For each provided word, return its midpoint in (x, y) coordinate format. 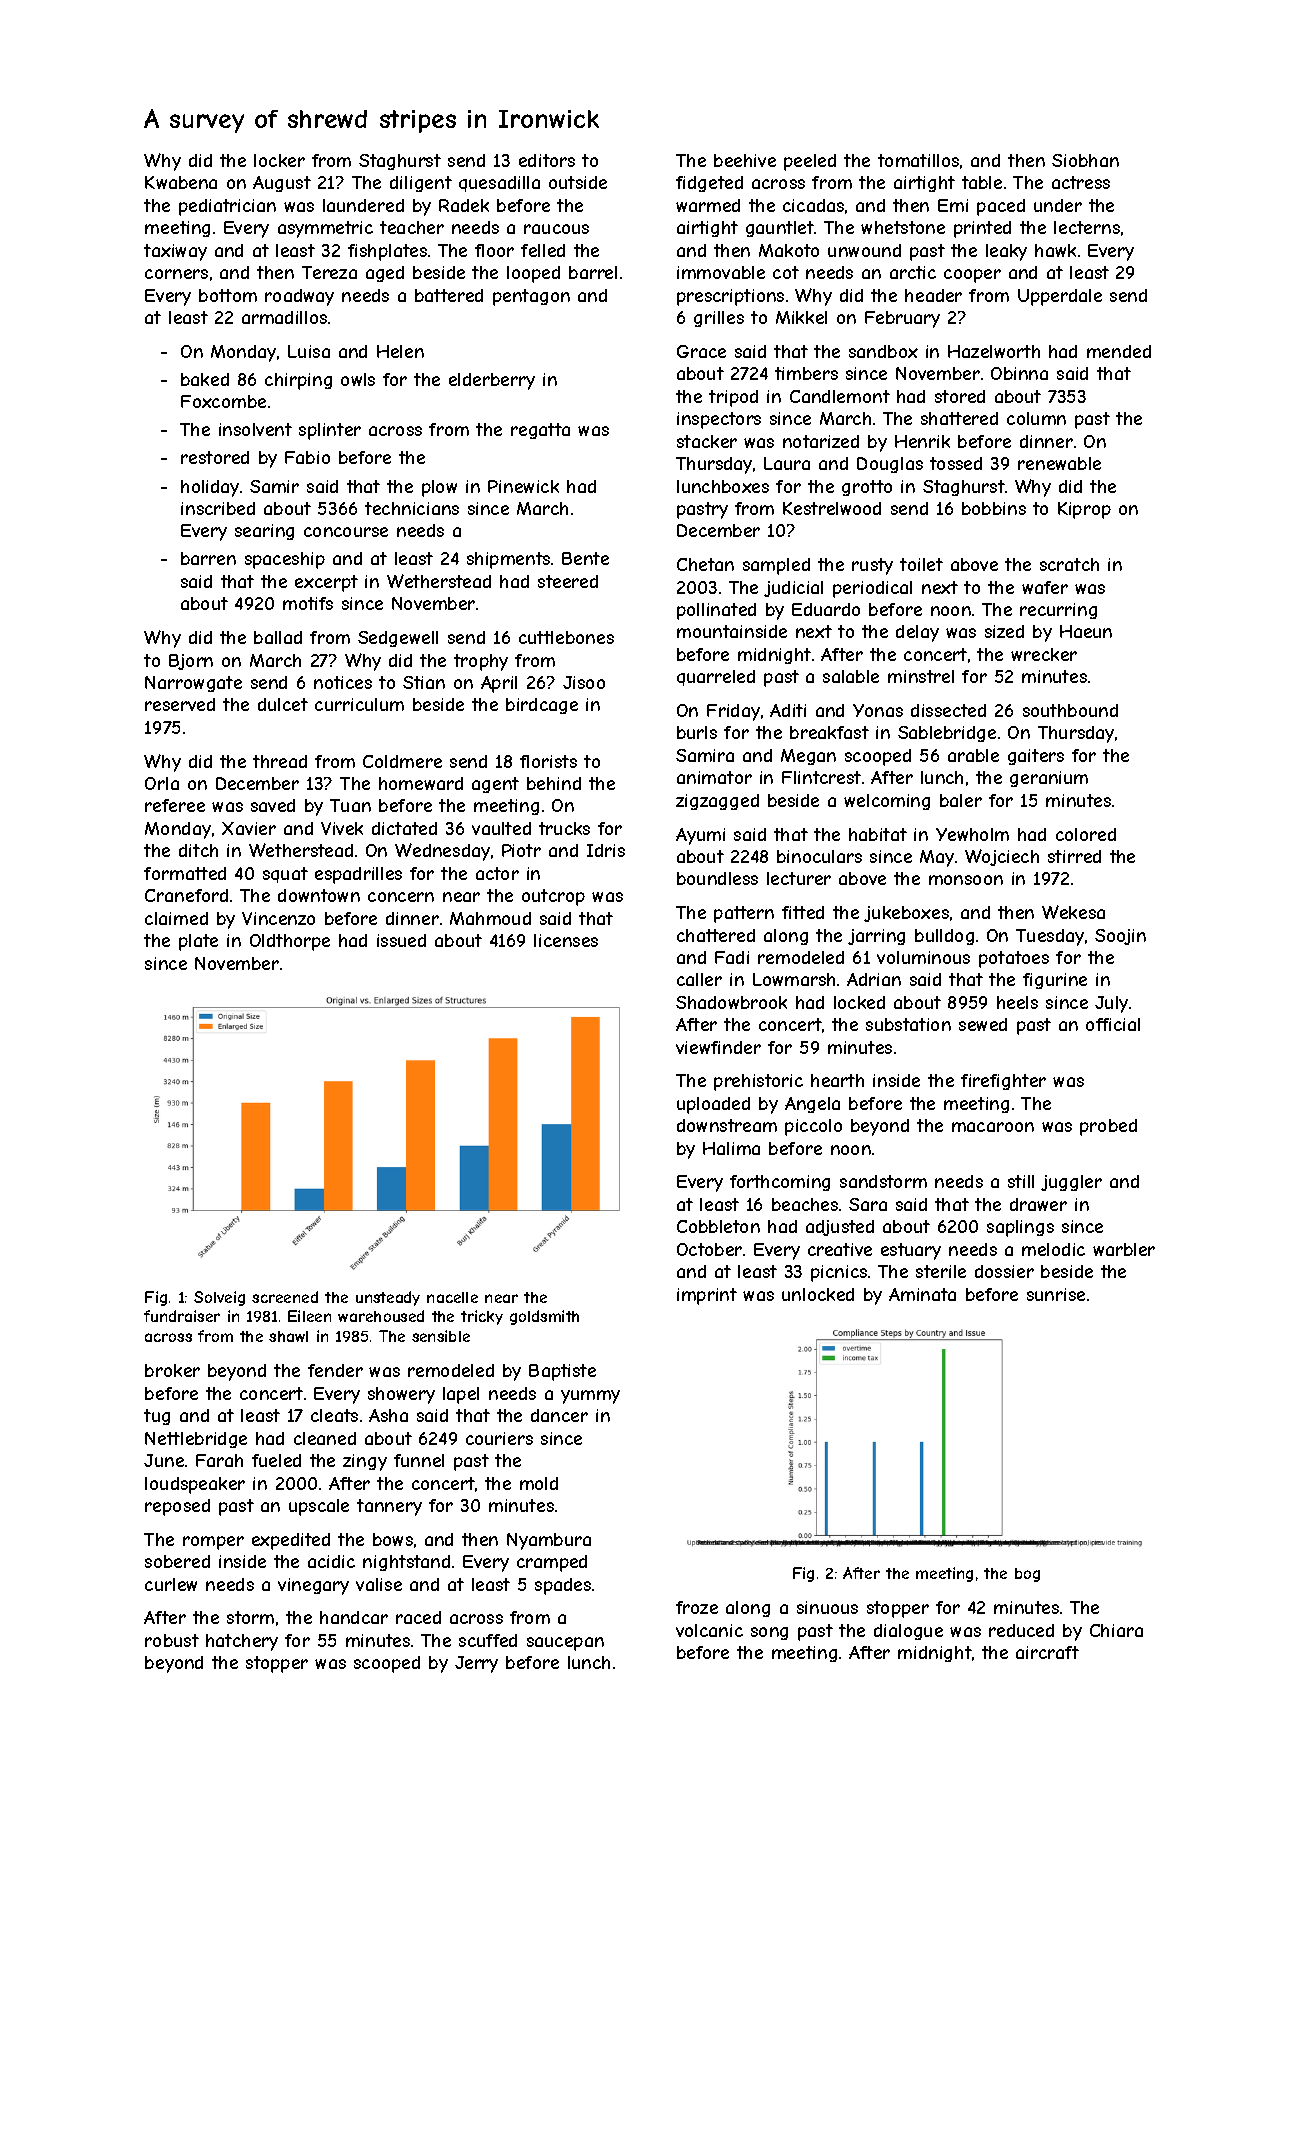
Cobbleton (718, 1226)
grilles (719, 319)
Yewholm (972, 834)
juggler (1071, 1183)
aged (385, 274)
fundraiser (182, 1316)
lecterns (1087, 227)
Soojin (1120, 937)
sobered (177, 1561)
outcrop (553, 897)
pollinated (716, 611)
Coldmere (402, 761)
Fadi (732, 957)
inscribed (218, 508)
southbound (1070, 710)
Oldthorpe (290, 942)
